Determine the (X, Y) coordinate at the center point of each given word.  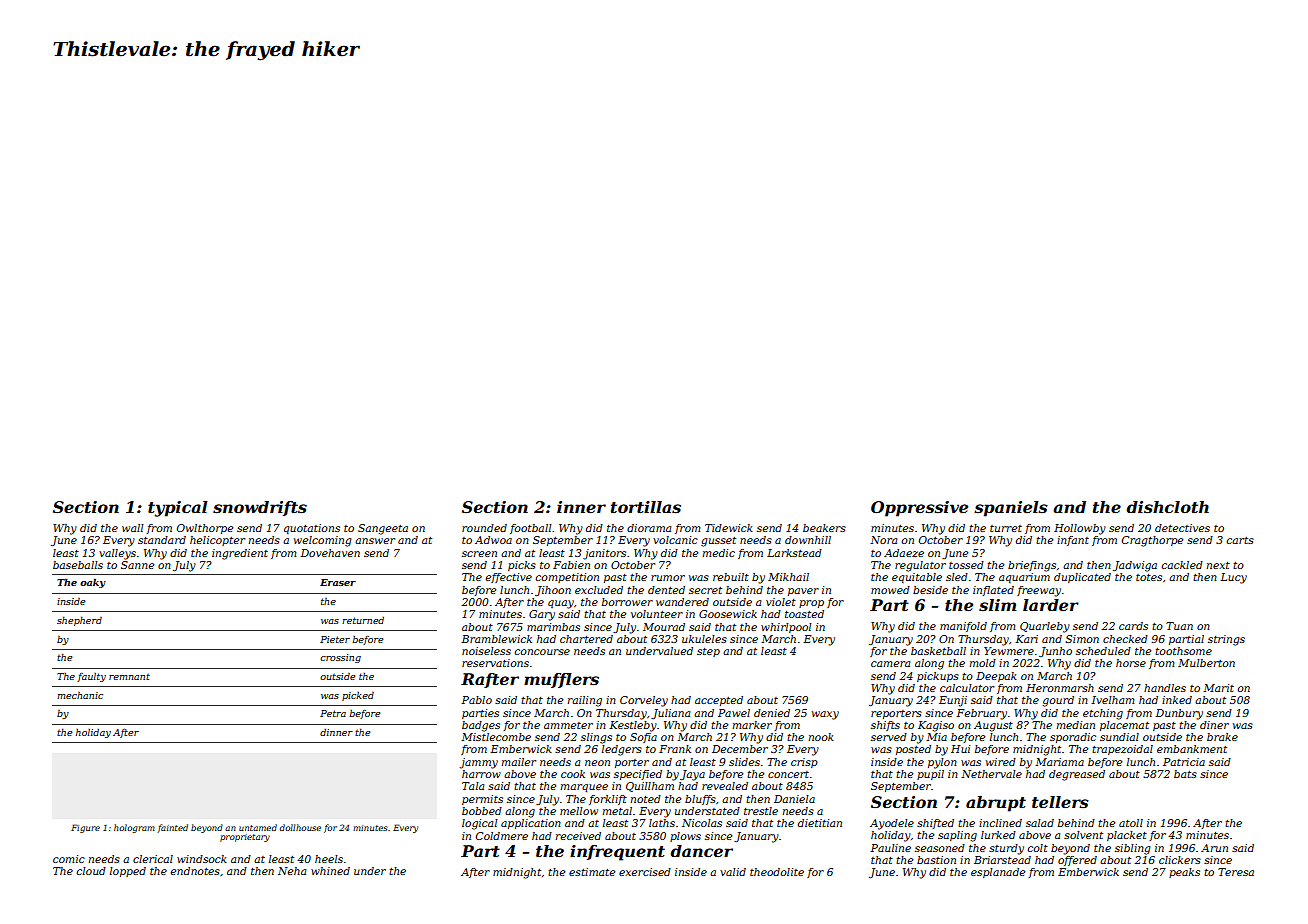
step (708, 652)
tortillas (646, 507)
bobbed (482, 811)
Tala (473, 786)
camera (890, 664)
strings (1226, 640)
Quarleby (1045, 627)
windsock (202, 859)
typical (178, 509)
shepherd (79, 621)
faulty (91, 677)
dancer (702, 851)
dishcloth (1168, 507)
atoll (1131, 823)
